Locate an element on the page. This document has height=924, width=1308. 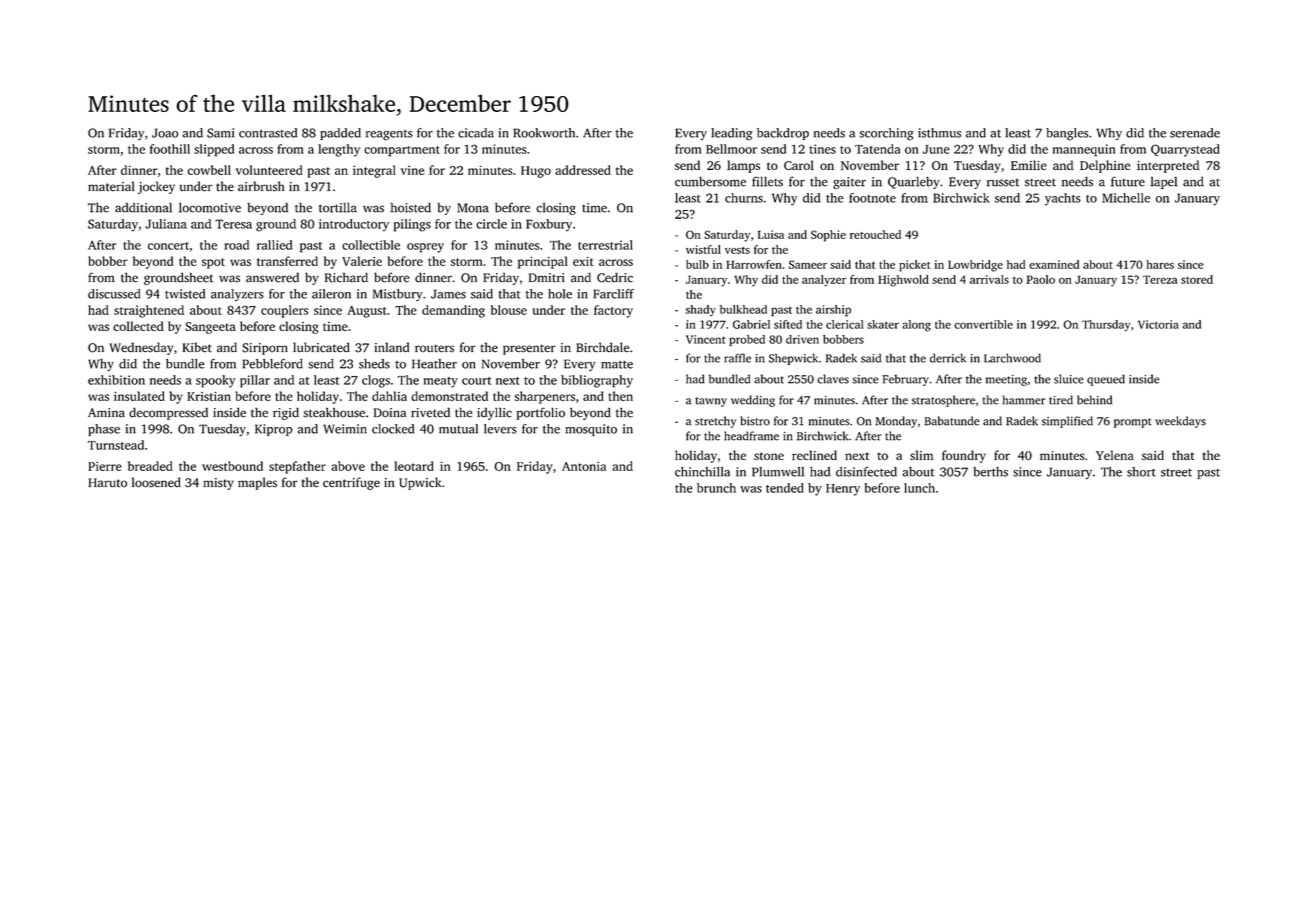
integral is located at coordinates (374, 171).
